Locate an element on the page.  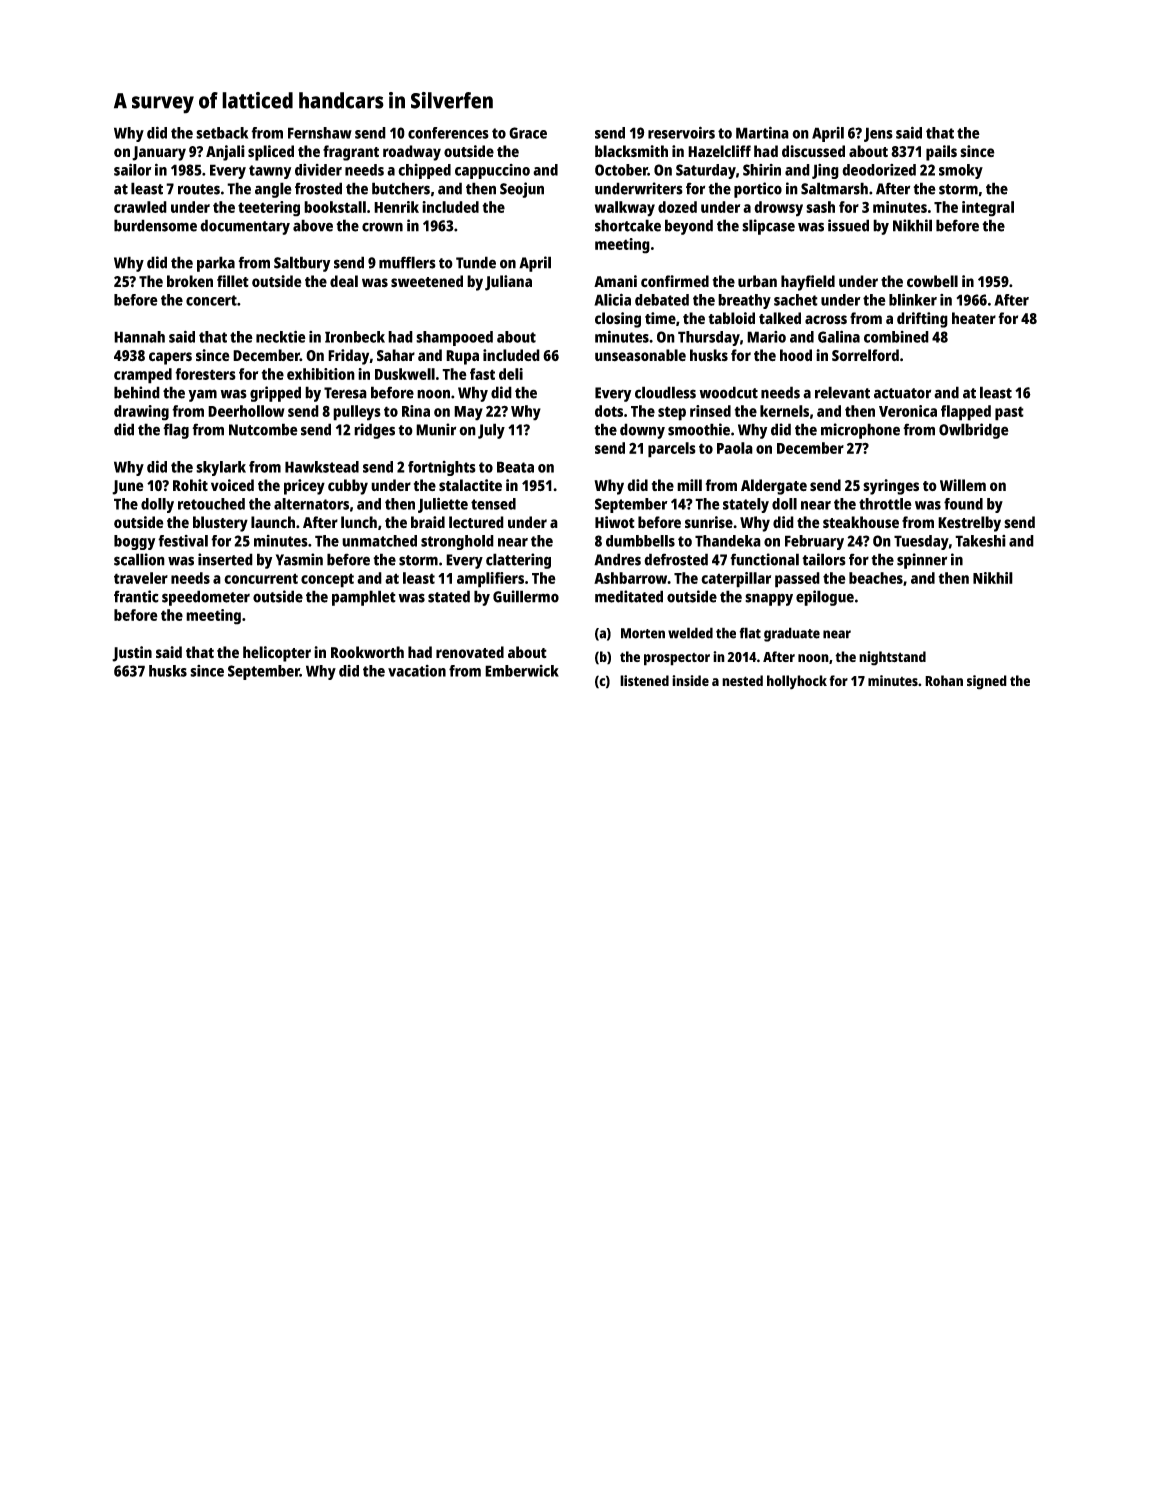
beaches is located at coordinates (876, 578).
